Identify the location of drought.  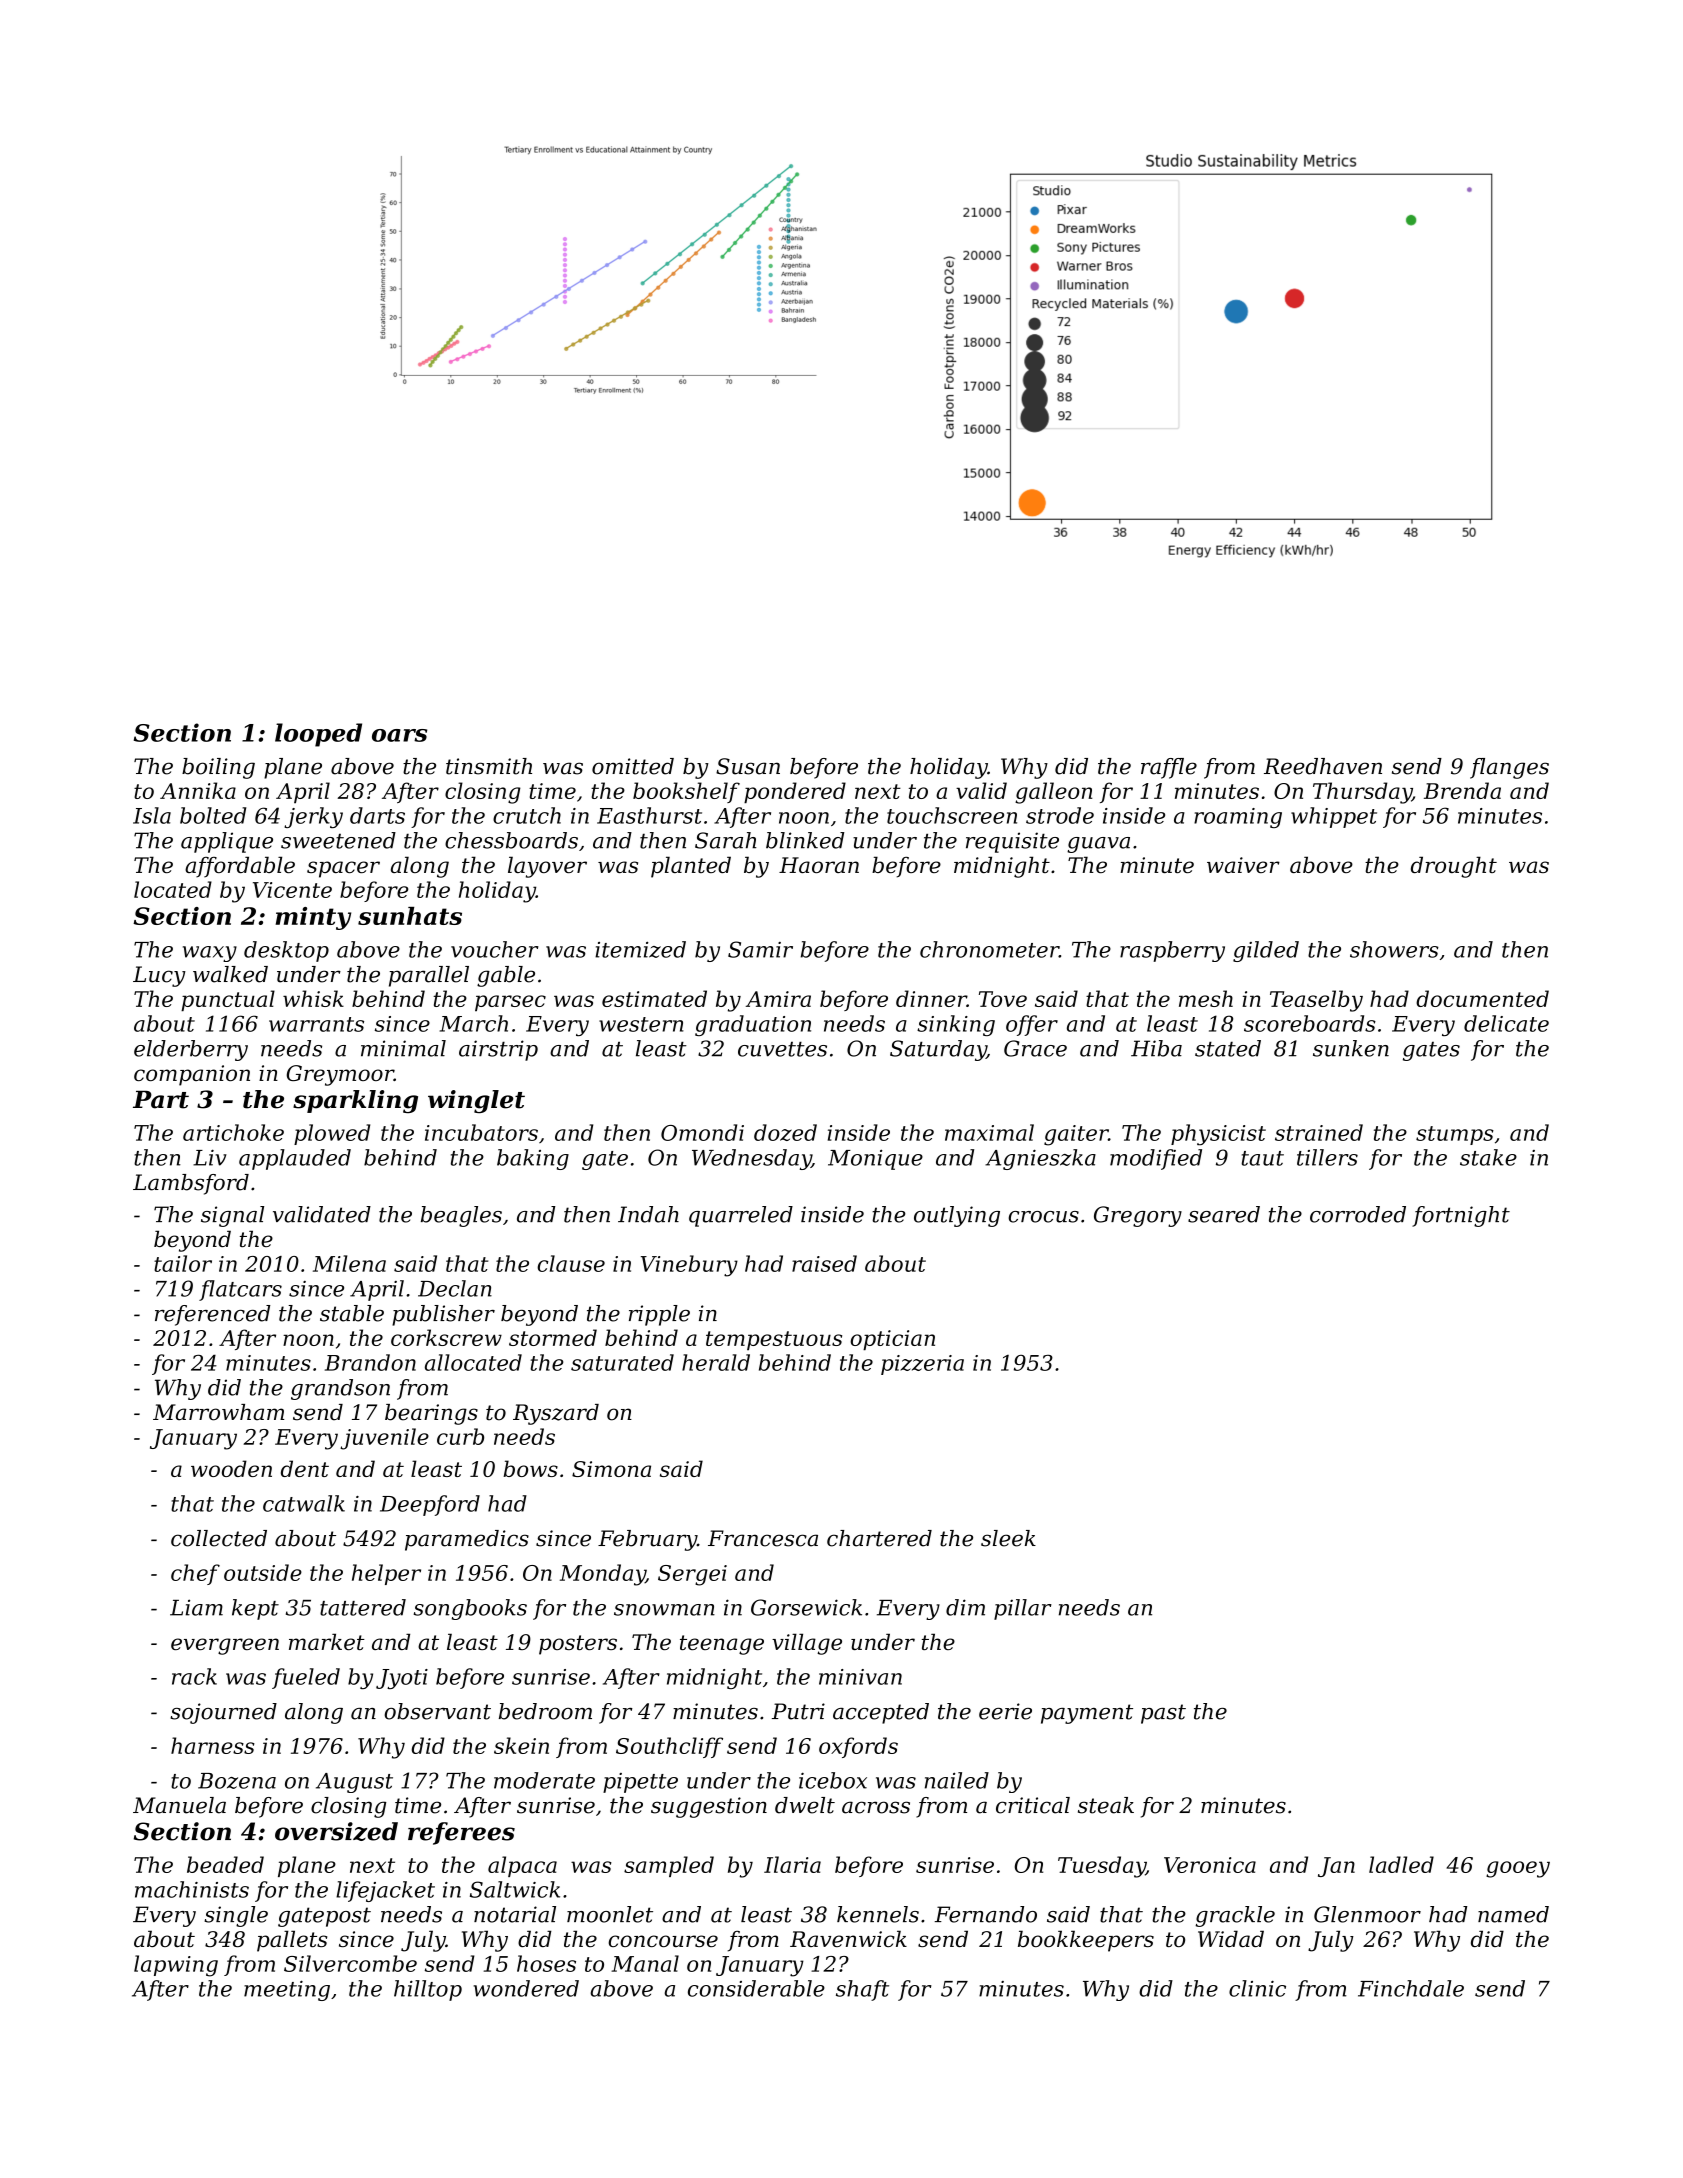
(1454, 867).
